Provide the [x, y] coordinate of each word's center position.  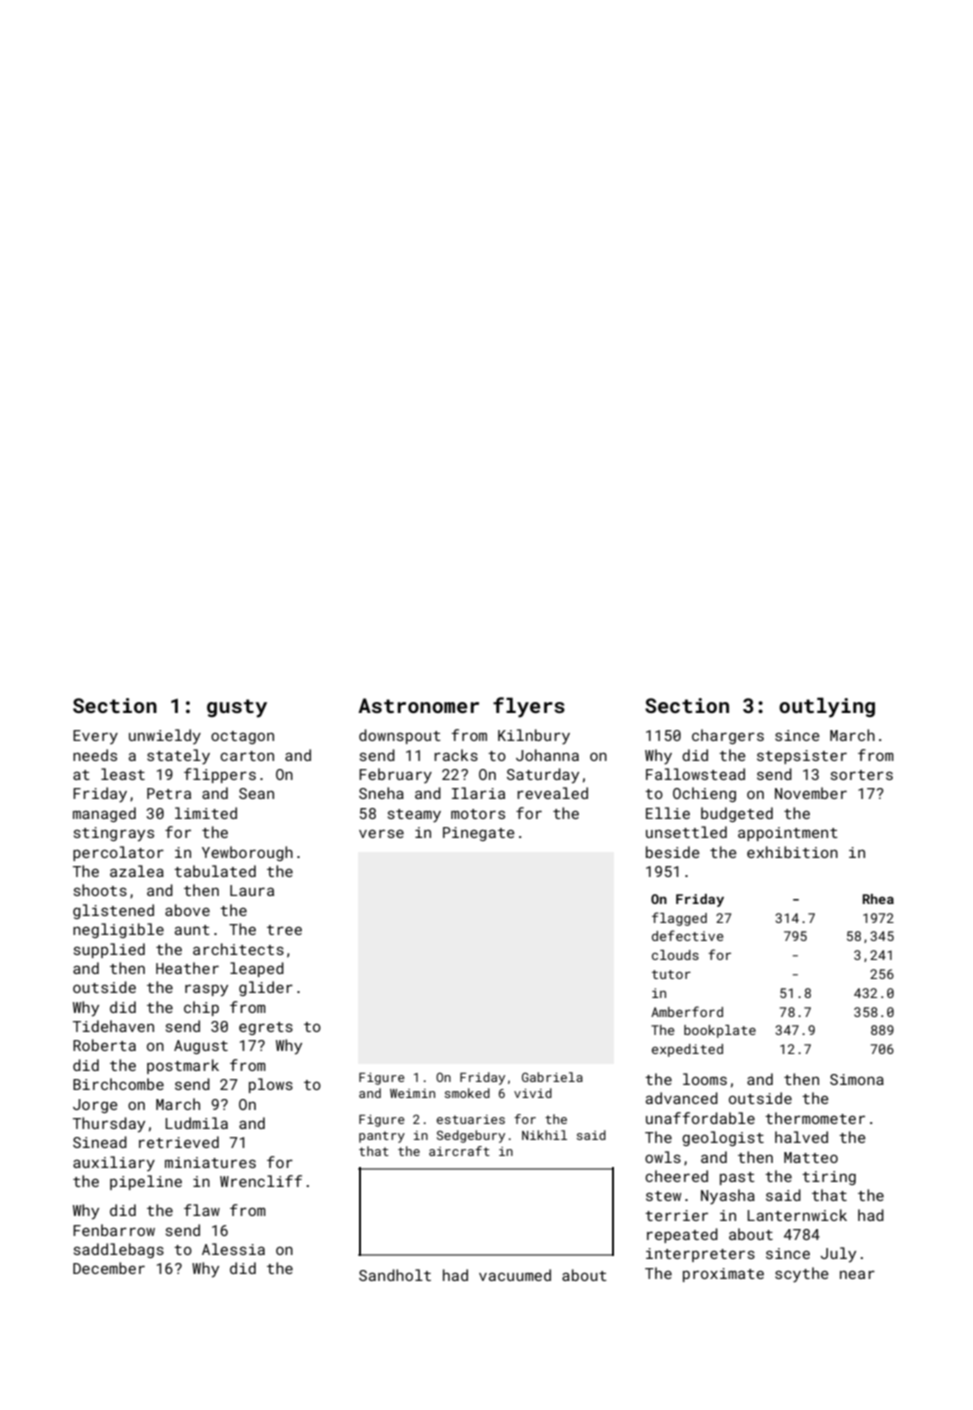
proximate [723, 1275]
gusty [237, 708]
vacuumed [515, 1275]
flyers [529, 707]
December [109, 1268]
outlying [827, 707]
